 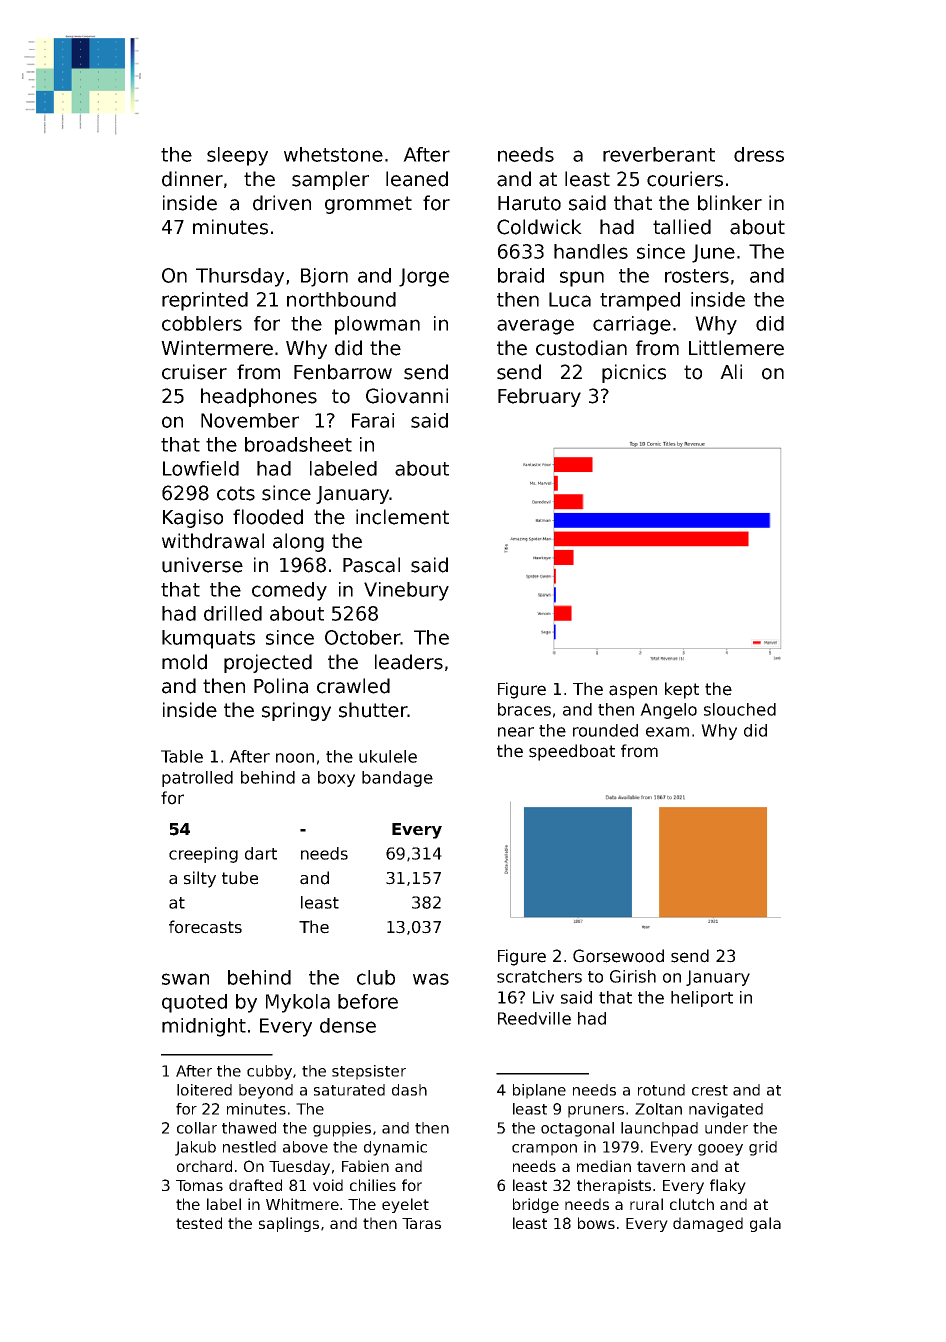 I want to click on tested, so click(x=199, y=1223).
